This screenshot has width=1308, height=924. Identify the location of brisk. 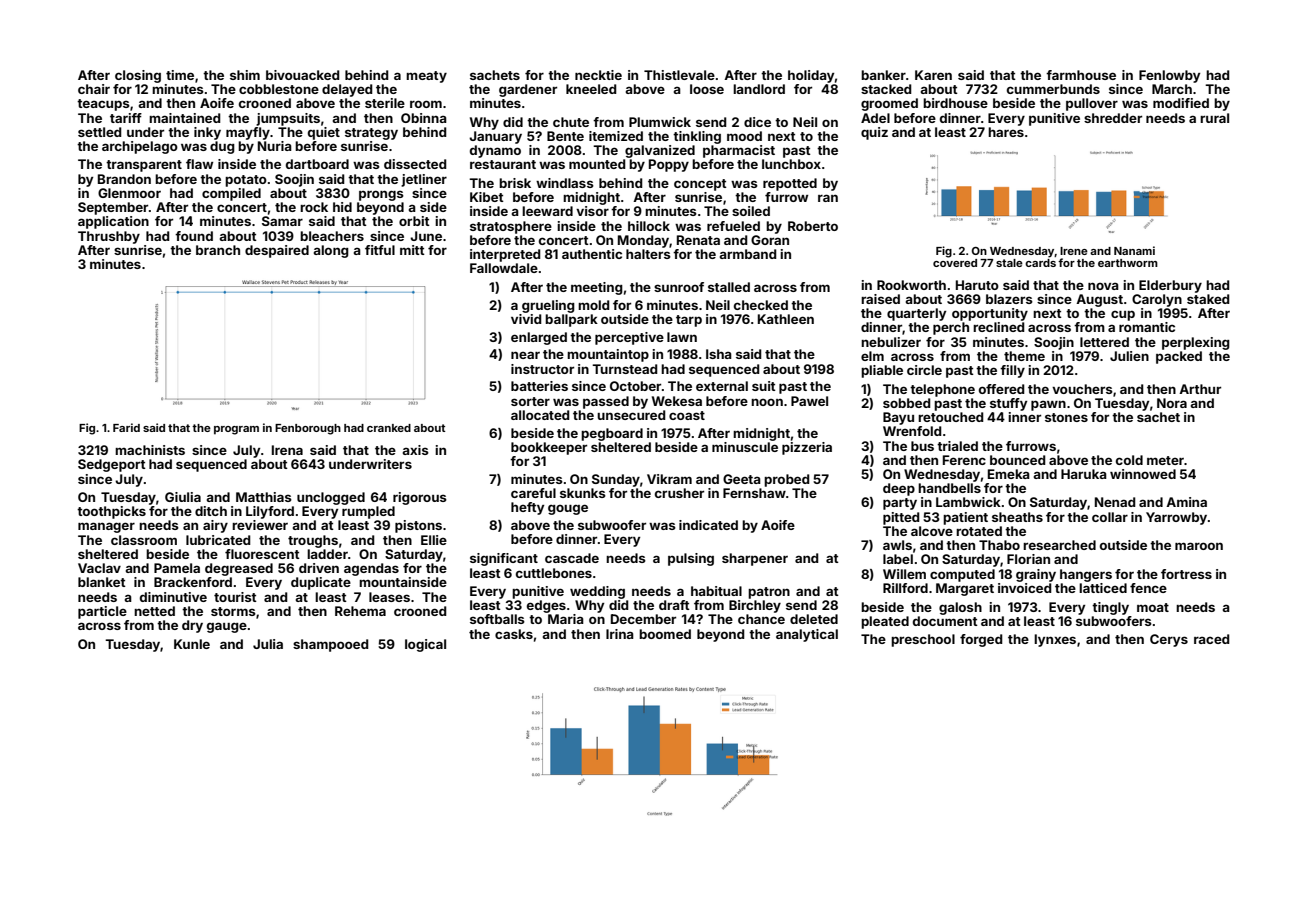
(515, 183).
